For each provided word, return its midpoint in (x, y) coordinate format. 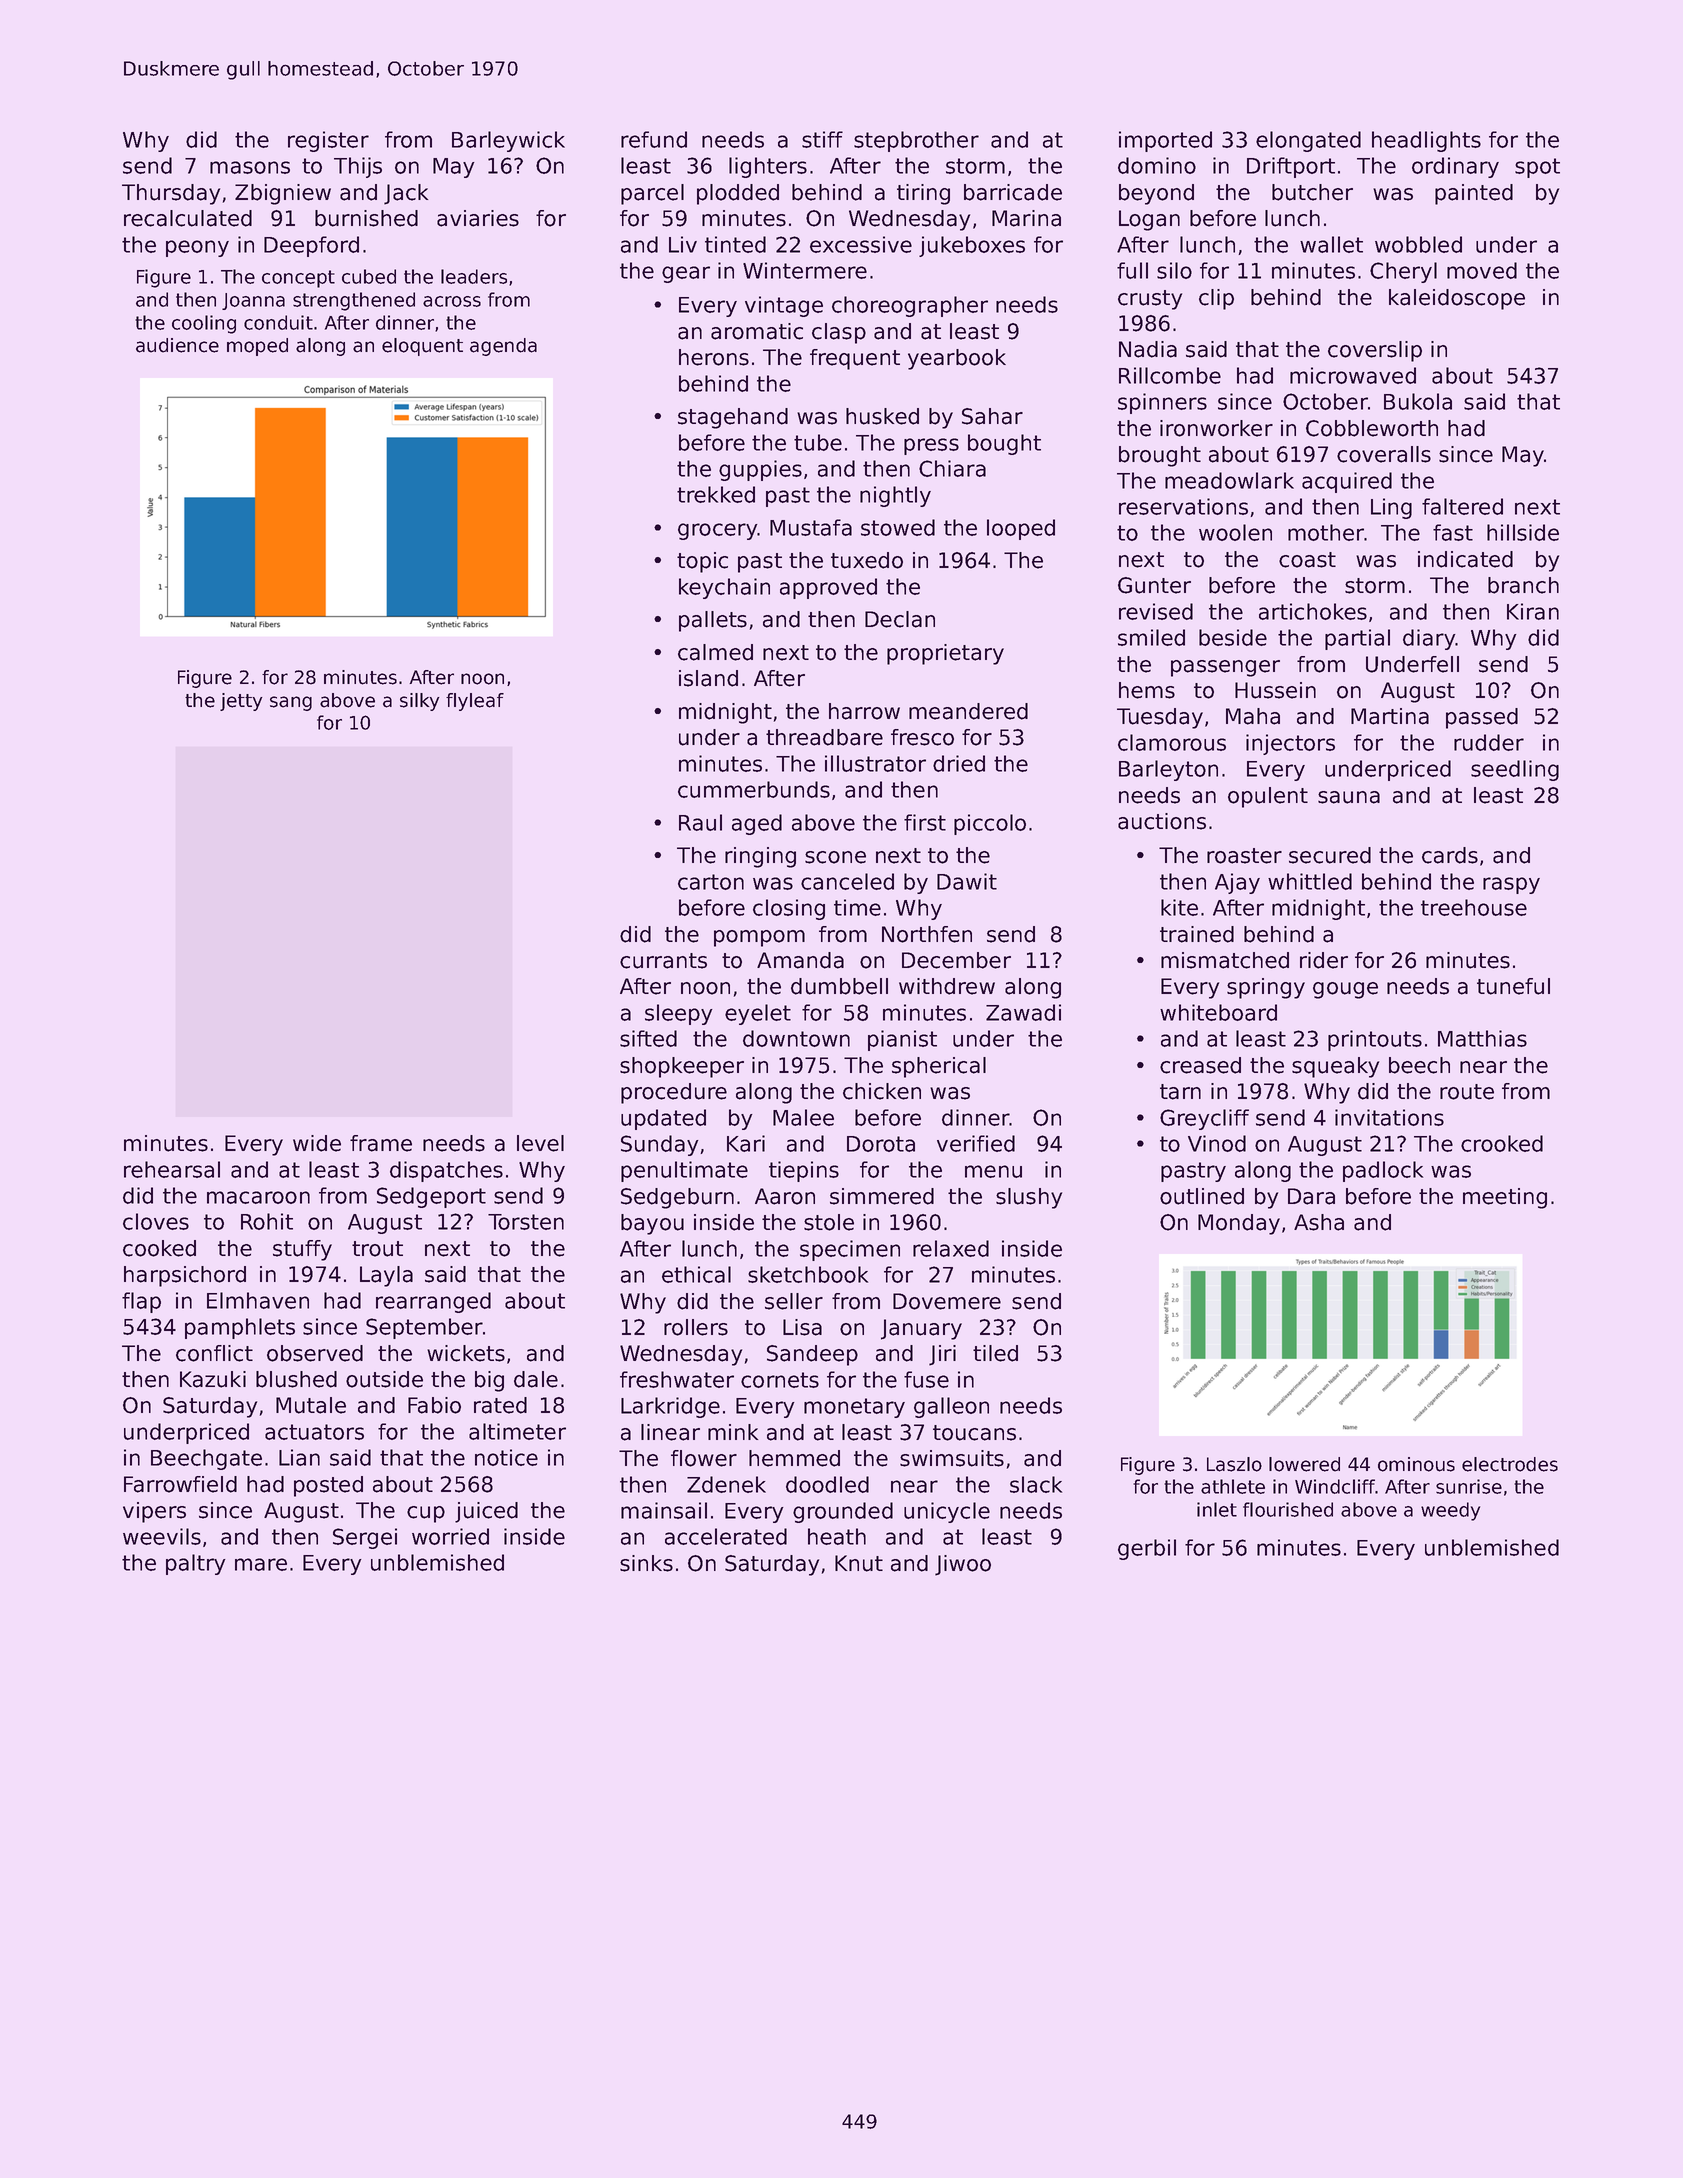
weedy (1450, 1511)
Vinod (1217, 1143)
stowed (898, 527)
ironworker (1216, 428)
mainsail (664, 1510)
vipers (154, 1512)
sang (291, 703)
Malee (803, 1117)
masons (250, 167)
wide (317, 1143)
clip (1216, 299)
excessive (861, 244)
